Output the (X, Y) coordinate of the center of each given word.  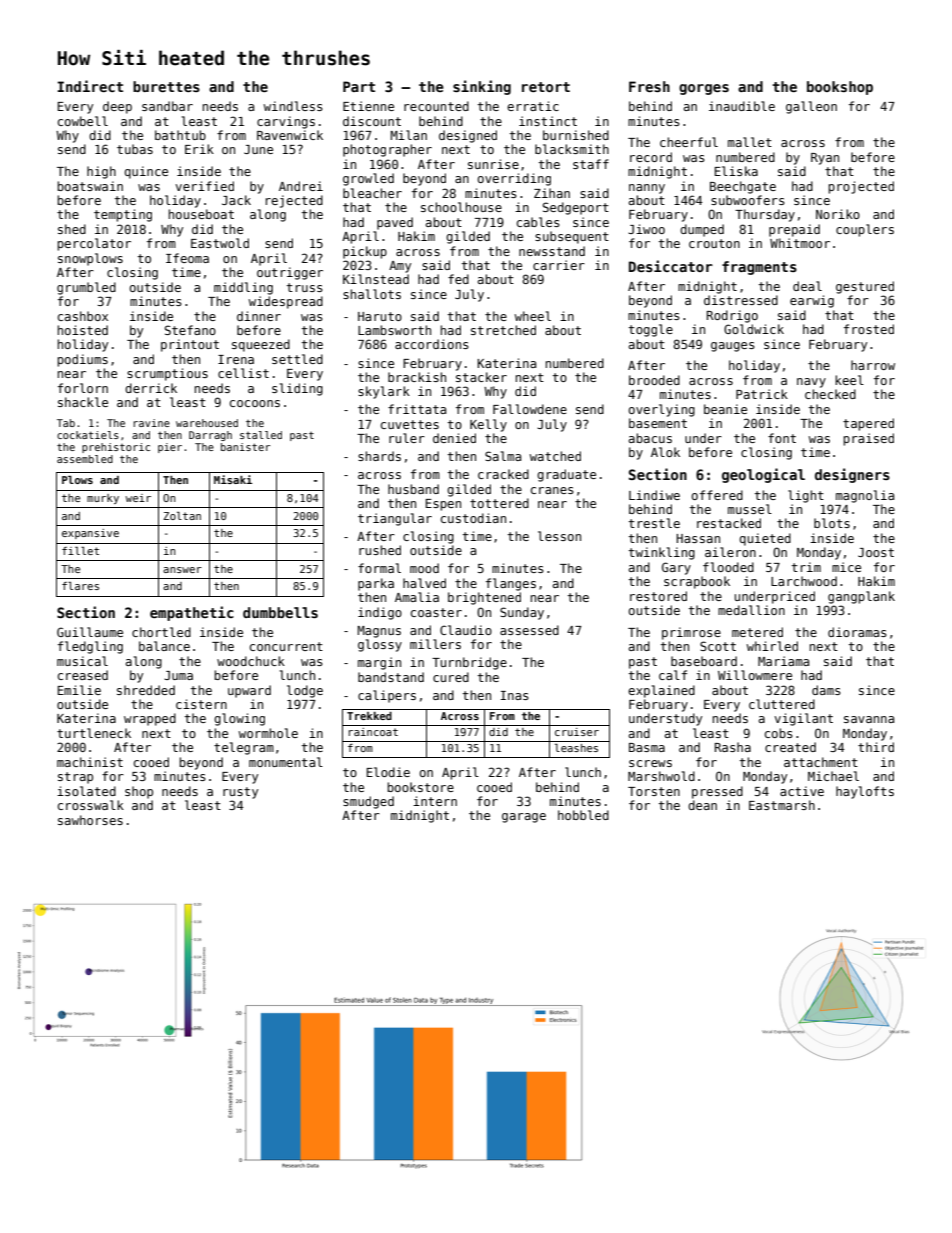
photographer (387, 150)
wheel (532, 316)
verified (204, 186)
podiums (82, 360)
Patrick (762, 394)
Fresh (649, 86)
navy (811, 383)
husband (413, 489)
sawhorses (90, 820)
